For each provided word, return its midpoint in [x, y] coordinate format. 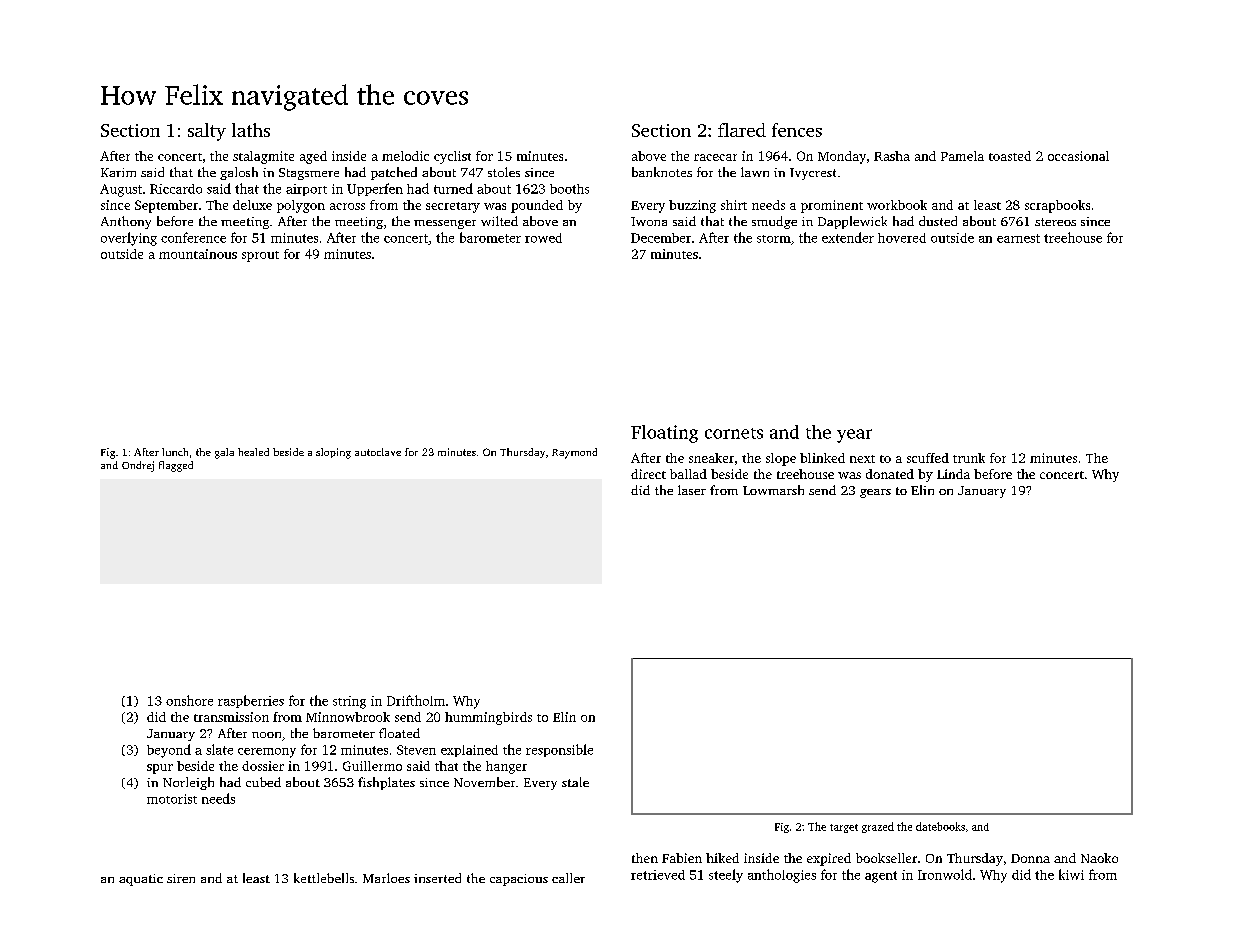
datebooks [940, 826]
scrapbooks [1057, 206]
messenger [445, 224]
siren [181, 878]
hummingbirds [488, 718]
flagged [176, 466]
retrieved [658, 875]
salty [207, 132]
